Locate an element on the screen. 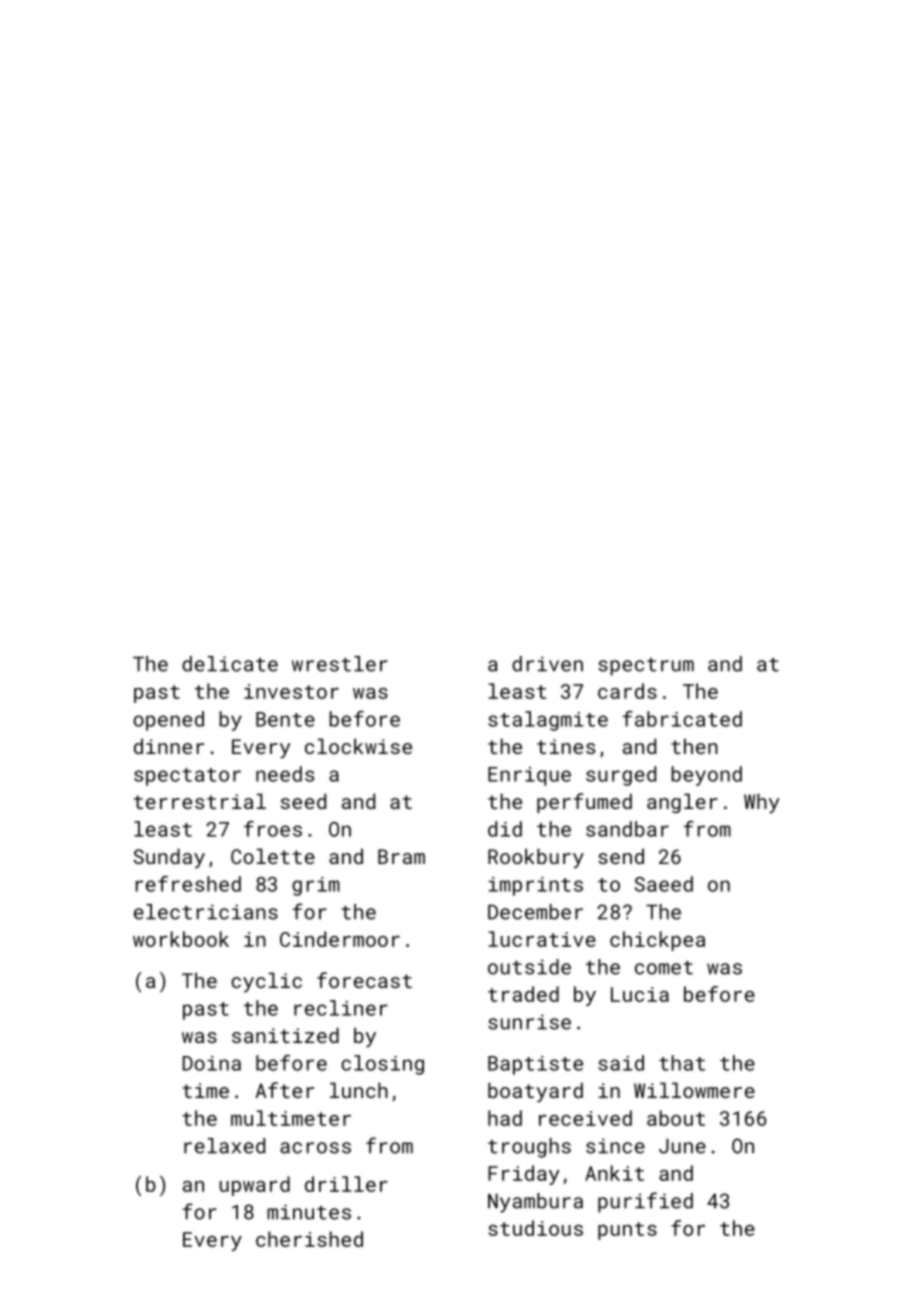 The image size is (924, 1314). spectrum is located at coordinates (646, 667).
